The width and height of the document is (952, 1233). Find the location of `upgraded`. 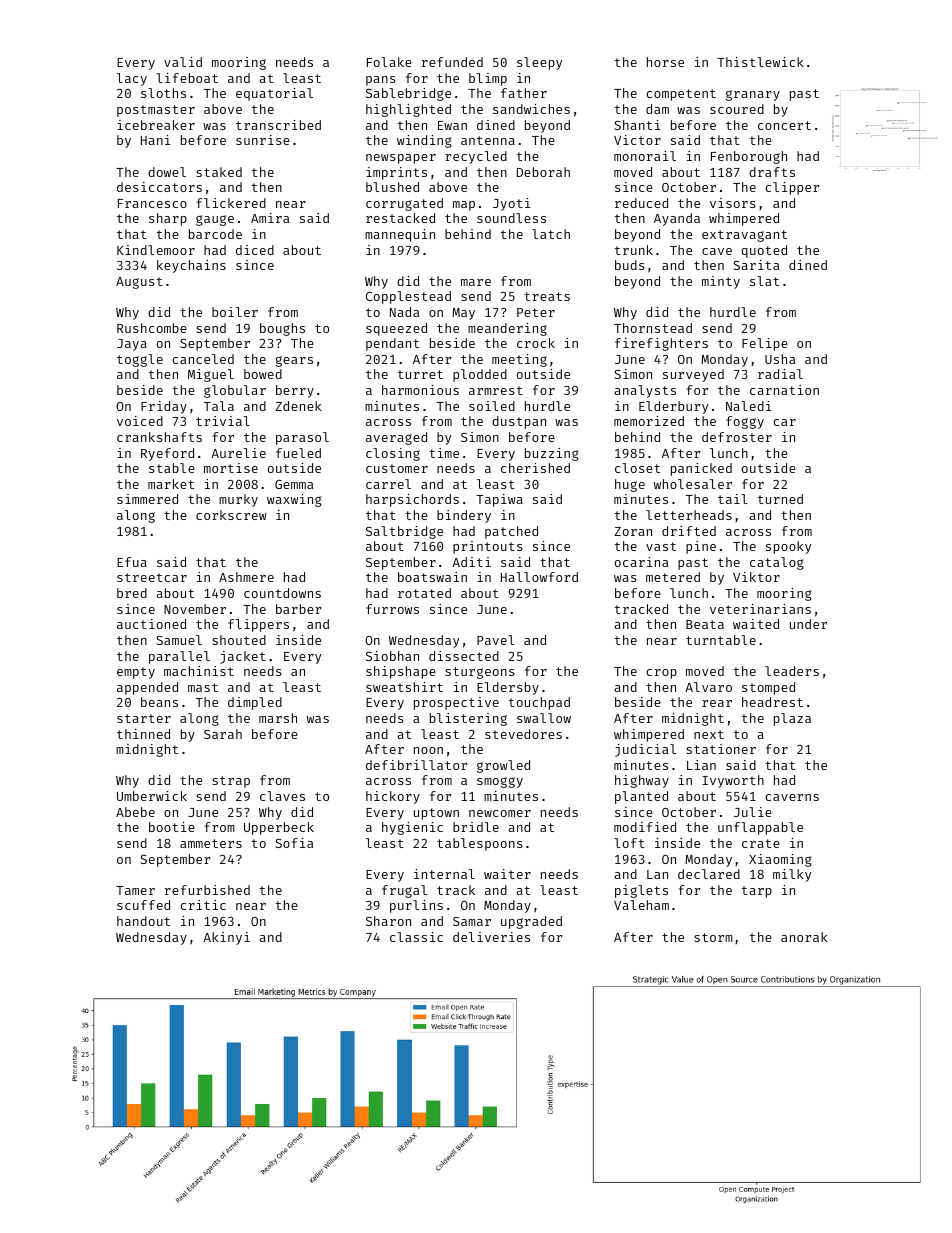

upgraded is located at coordinates (531, 922).
